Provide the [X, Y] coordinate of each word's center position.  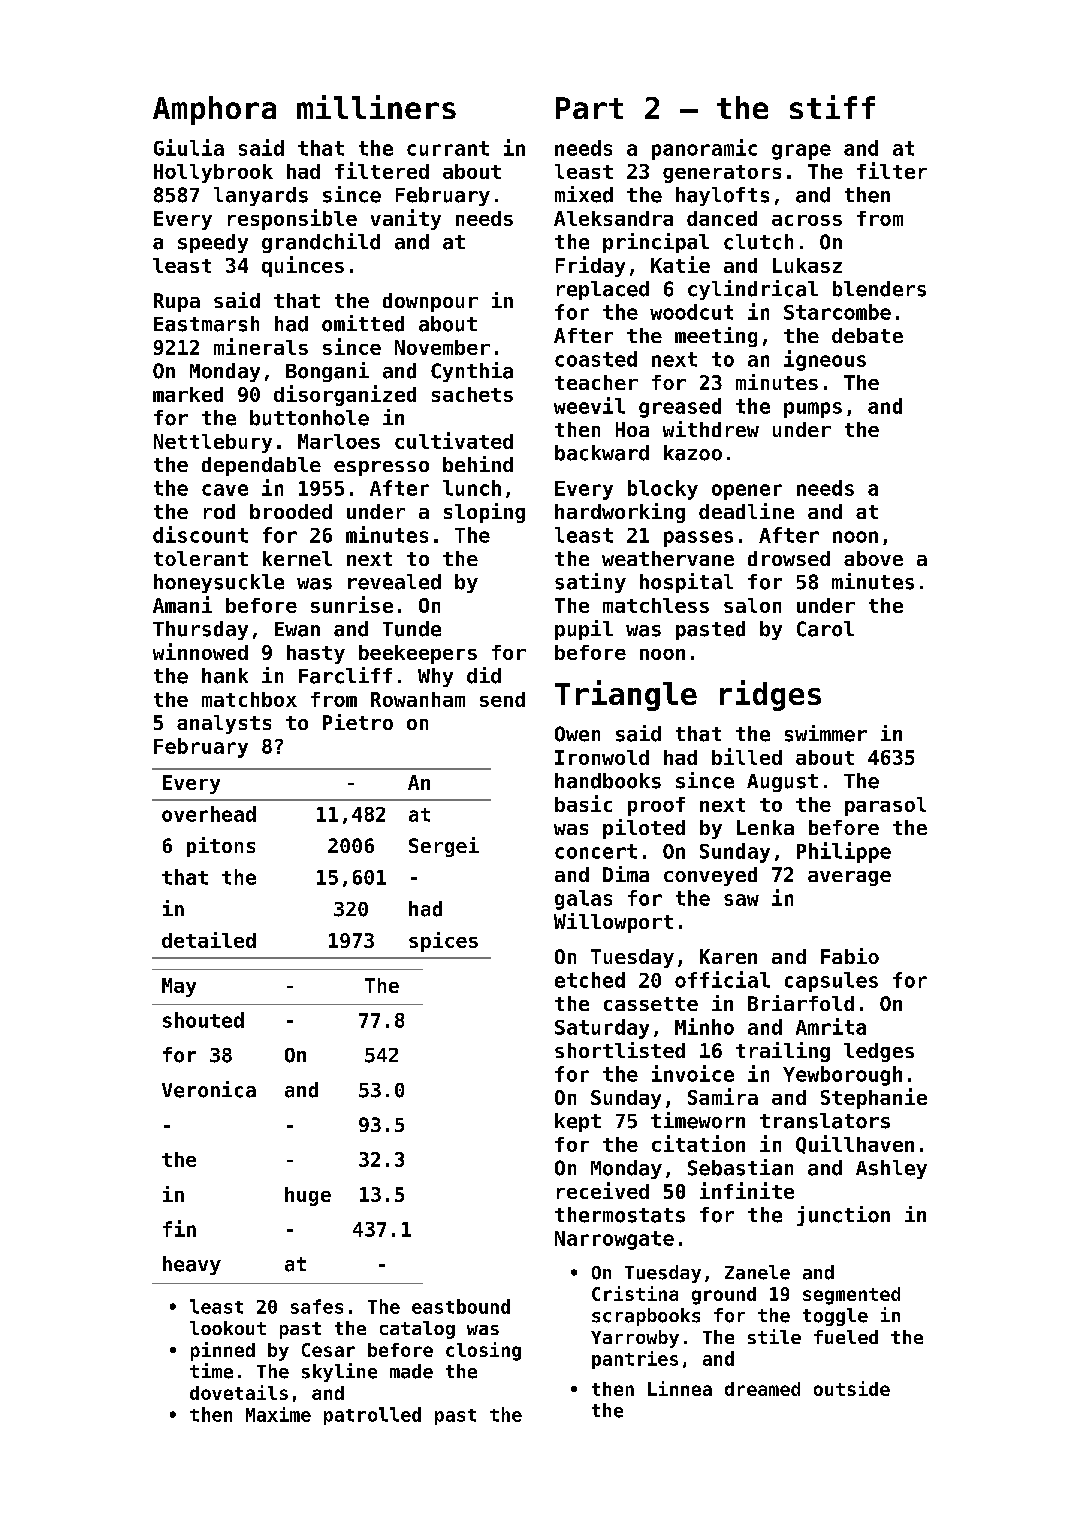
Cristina [635, 1293]
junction [843, 1216]
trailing [783, 1052]
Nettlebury [213, 443]
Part [589, 108]
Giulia [189, 147]
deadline [746, 511]
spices [443, 942]
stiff [832, 107]
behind [478, 464]
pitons [221, 847]
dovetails [239, 1392]
